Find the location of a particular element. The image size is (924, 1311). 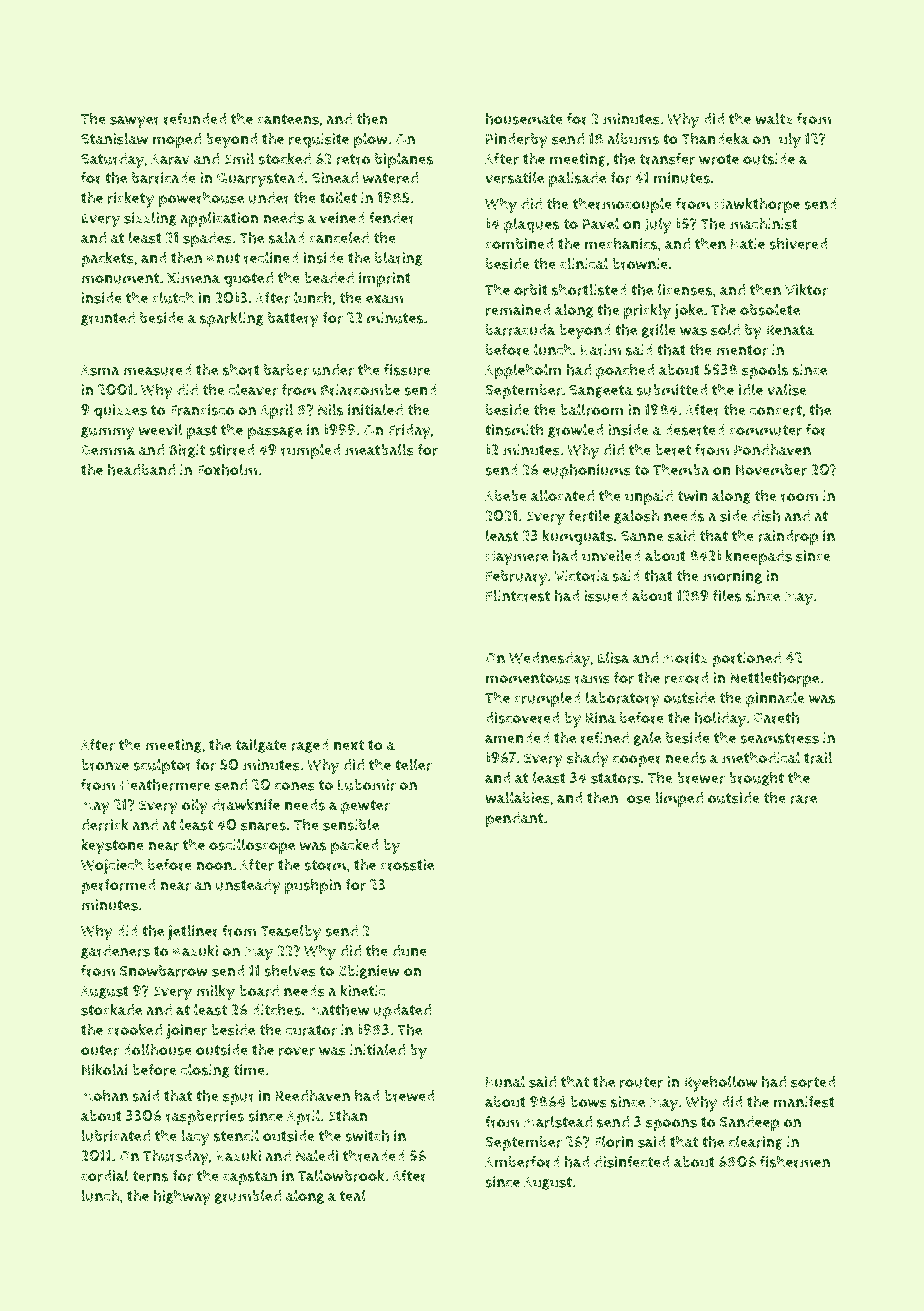

Pavel is located at coordinates (601, 223).
